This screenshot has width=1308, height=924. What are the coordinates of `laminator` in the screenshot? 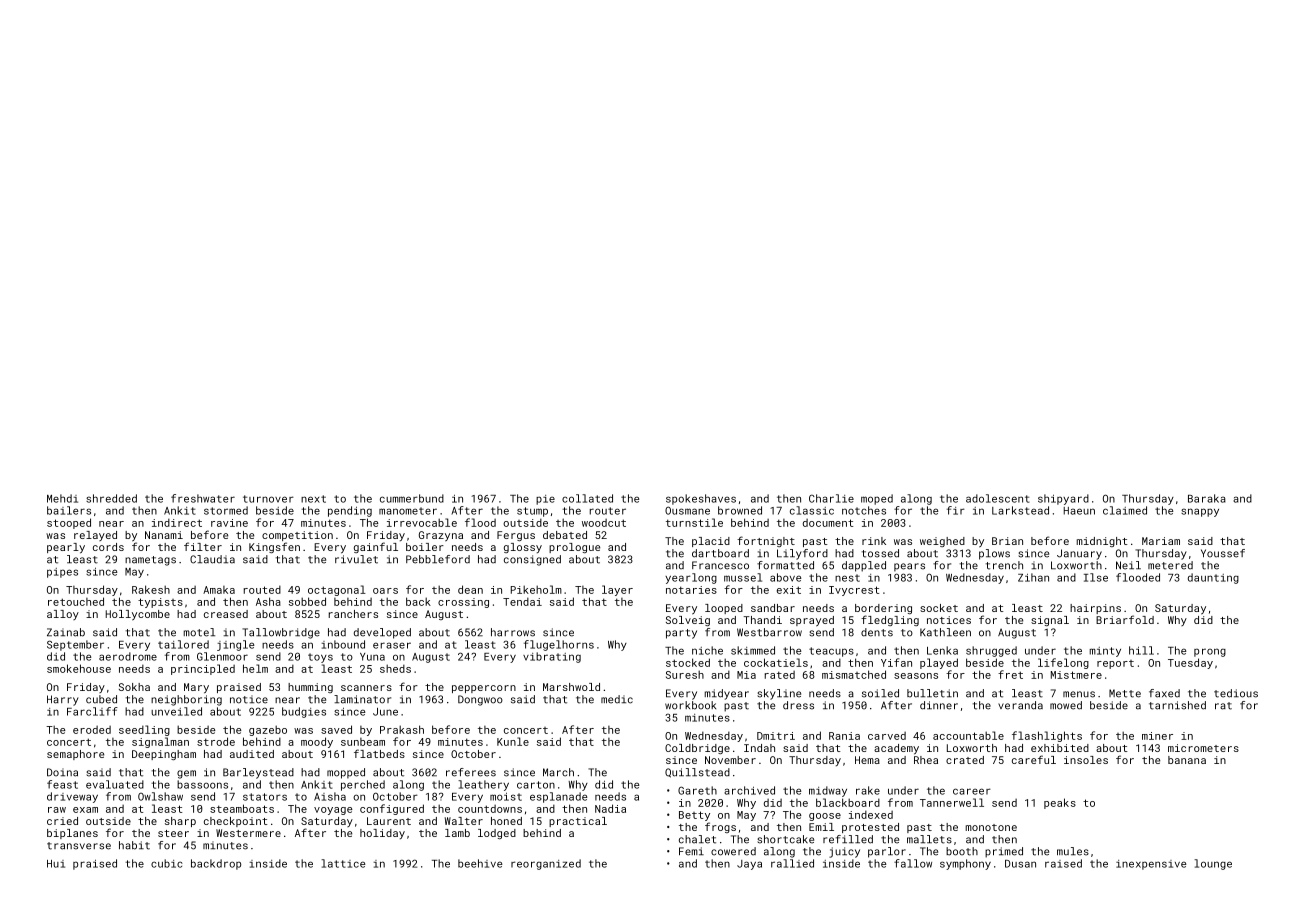 It's located at (362, 699).
